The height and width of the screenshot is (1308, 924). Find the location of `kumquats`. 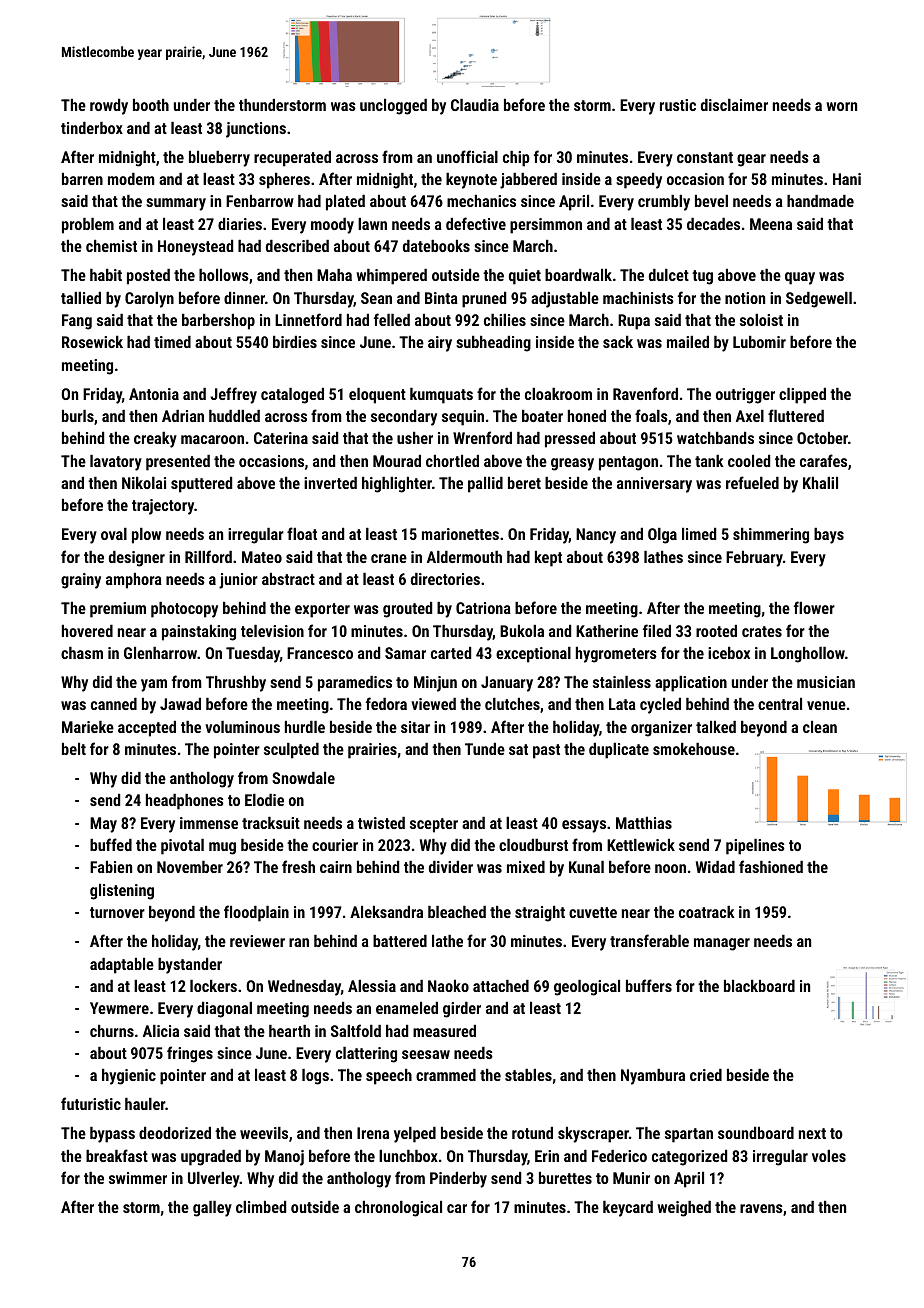

kumquats is located at coordinates (441, 395).
